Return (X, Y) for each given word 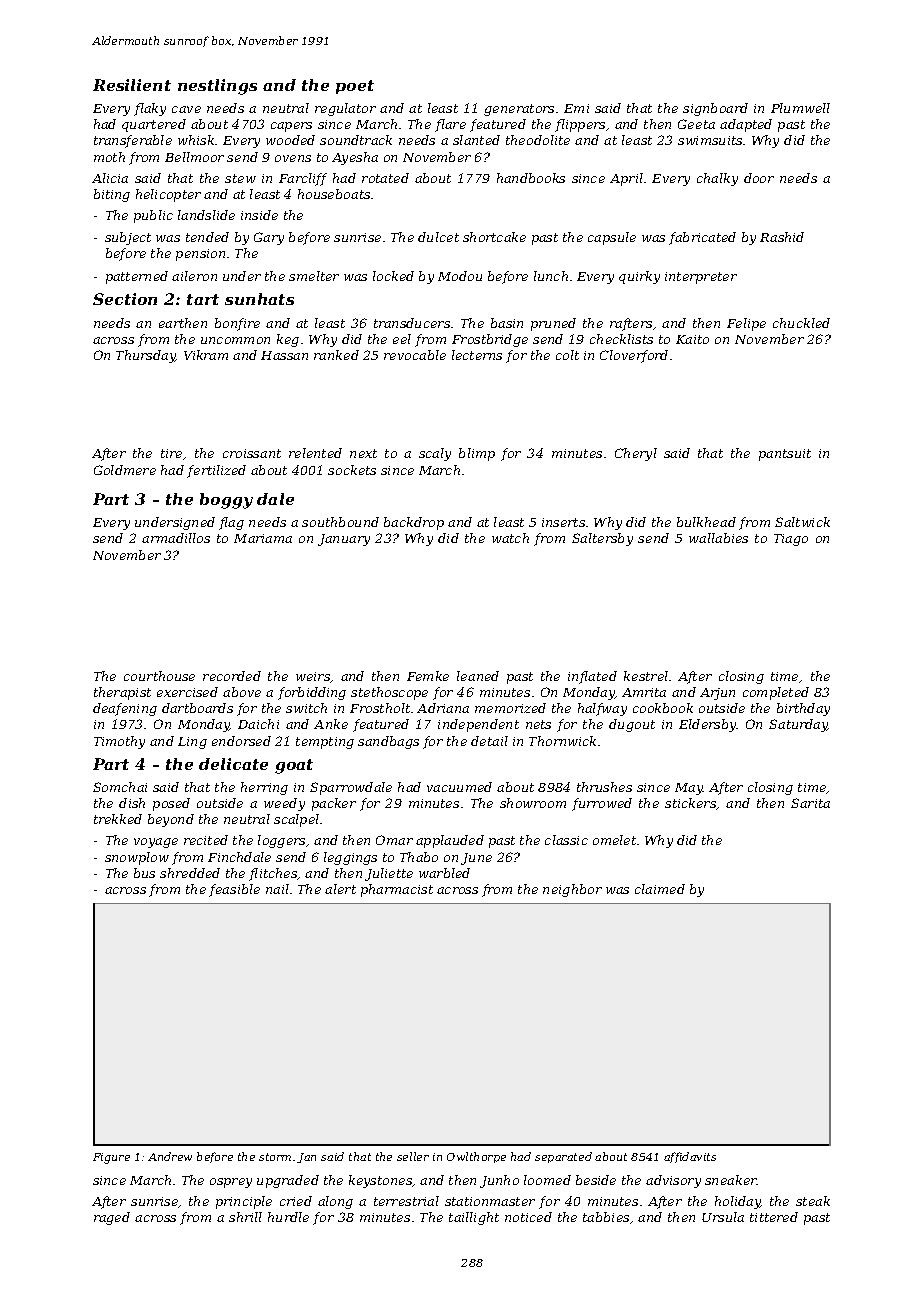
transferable (133, 141)
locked (393, 276)
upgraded (288, 1181)
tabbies (606, 1217)
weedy (284, 804)
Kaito (692, 339)
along (335, 1202)
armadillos (176, 538)
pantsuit (785, 455)
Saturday (798, 725)
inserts (563, 522)
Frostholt (380, 708)
